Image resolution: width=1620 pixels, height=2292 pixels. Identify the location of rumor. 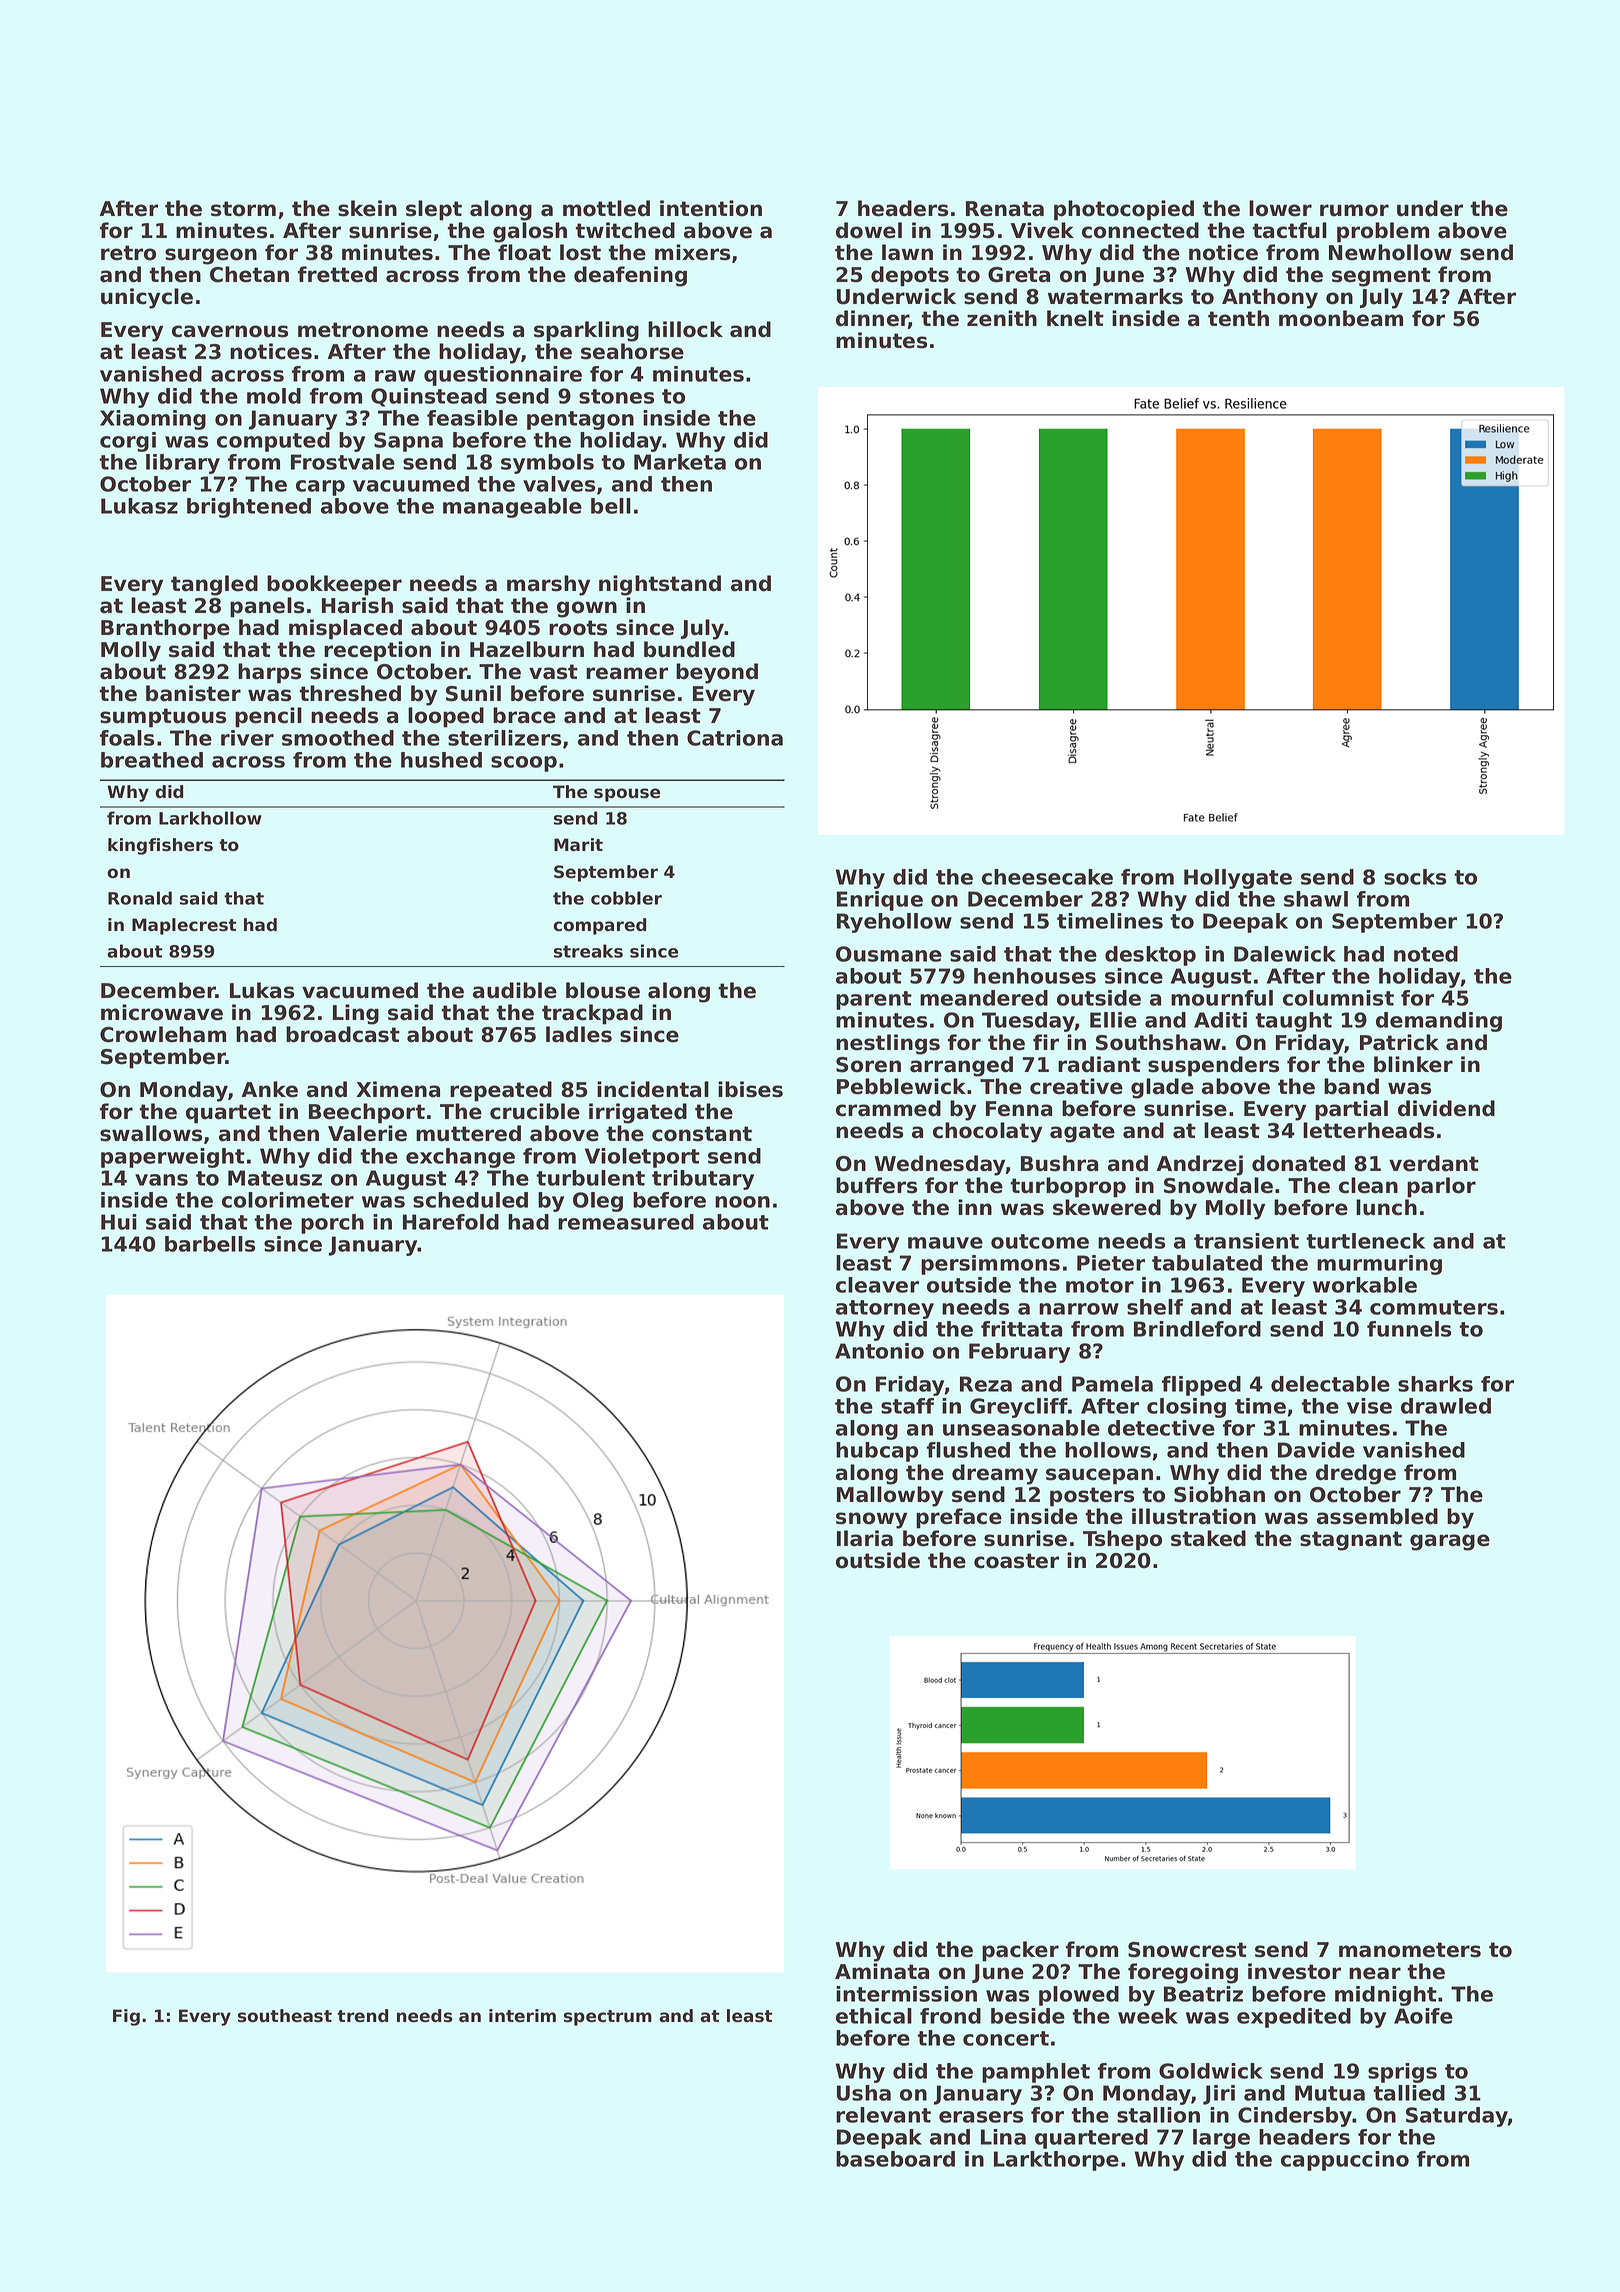
(1354, 210).
